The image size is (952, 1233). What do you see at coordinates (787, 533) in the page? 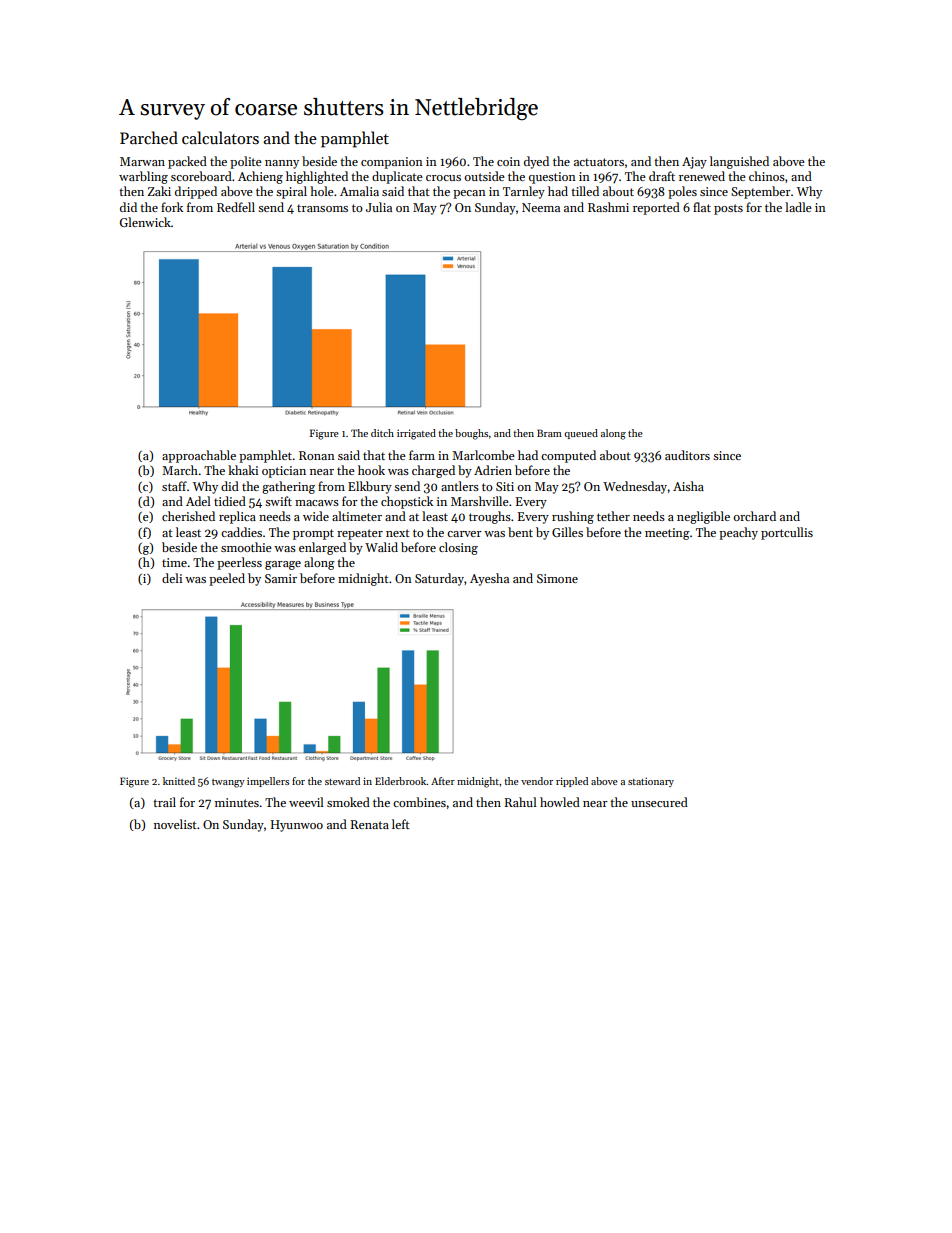
I see `portcullis` at bounding box center [787, 533].
